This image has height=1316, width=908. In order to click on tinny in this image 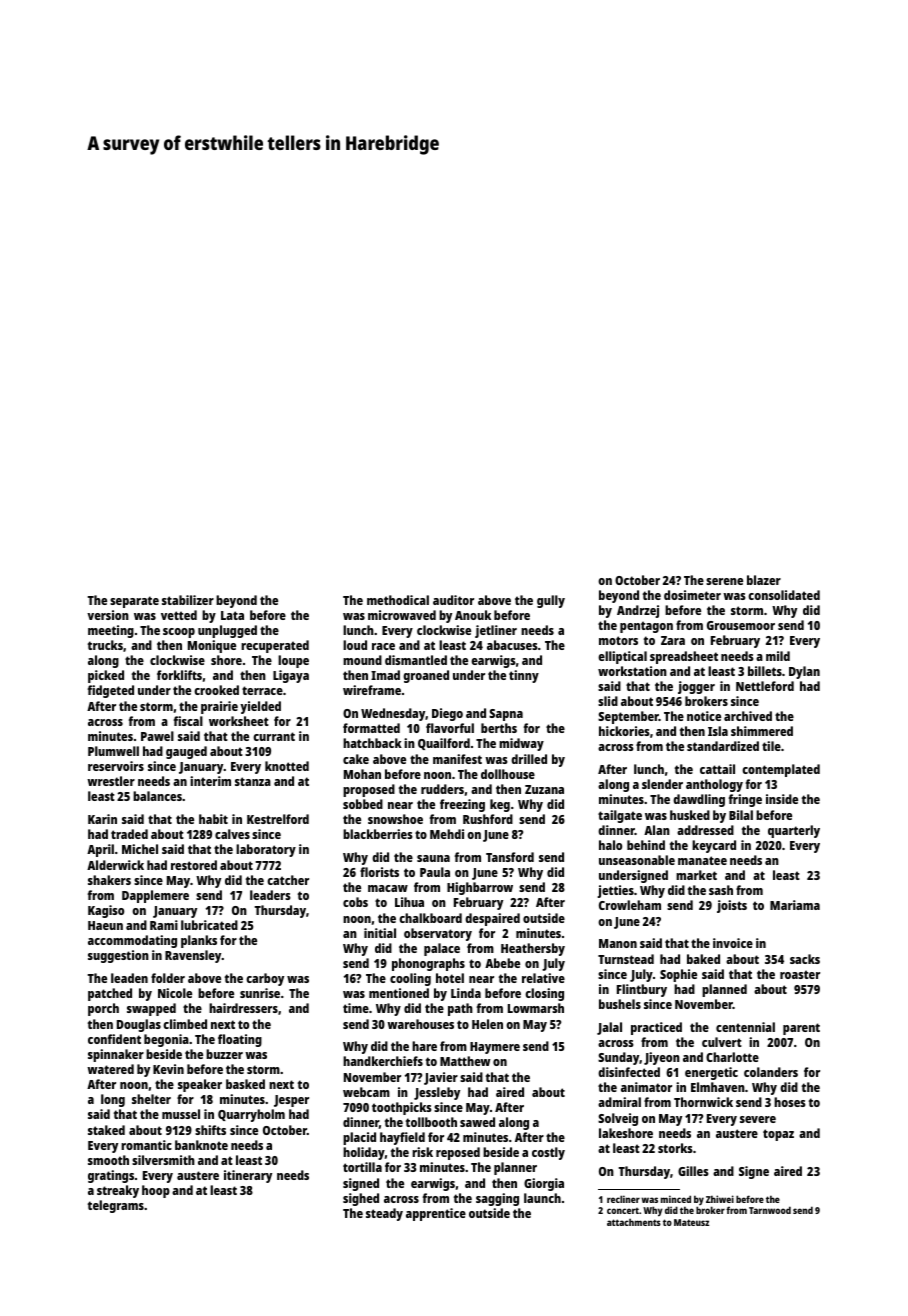, I will do `click(524, 676)`.
